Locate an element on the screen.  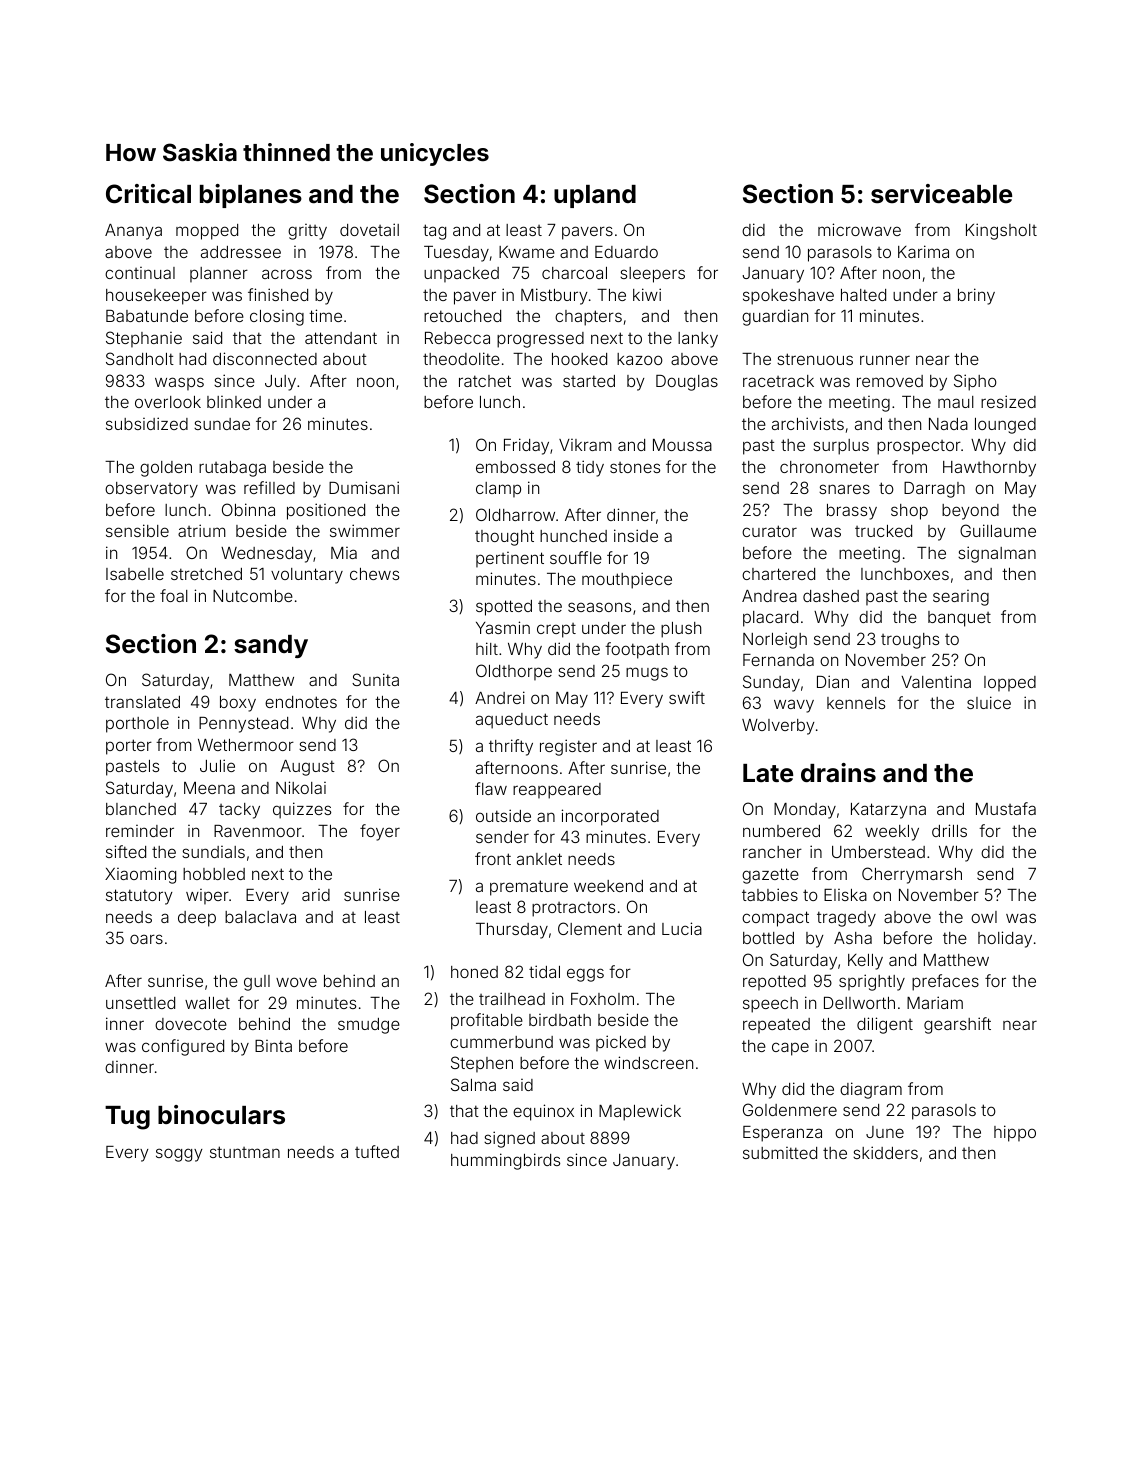
biplanes is located at coordinates (251, 196).
